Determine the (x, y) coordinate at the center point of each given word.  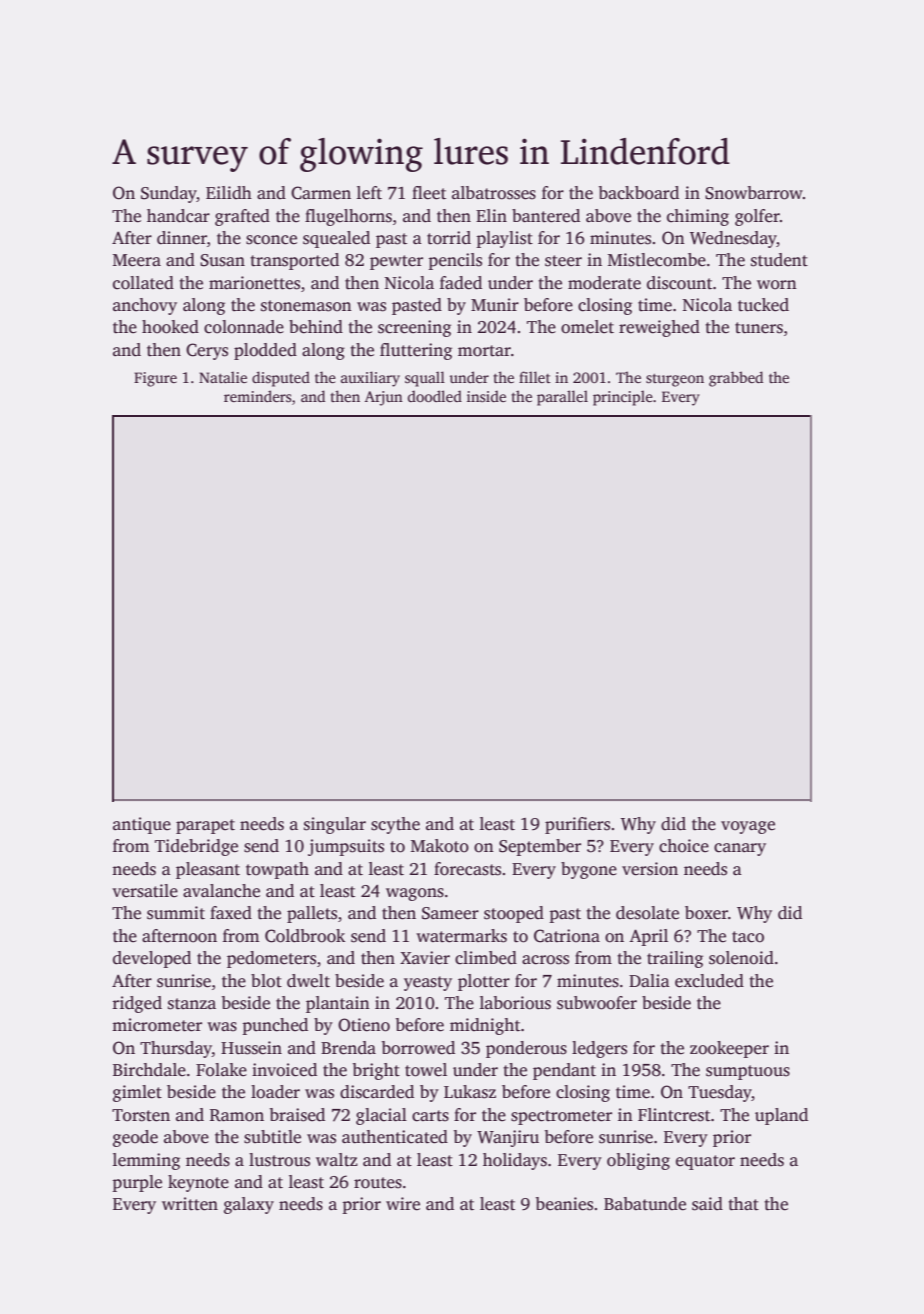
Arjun (384, 398)
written (190, 1204)
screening (414, 328)
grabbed (736, 379)
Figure (155, 379)
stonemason (306, 306)
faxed (231, 913)
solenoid (741, 958)
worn (777, 285)
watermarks (461, 936)
